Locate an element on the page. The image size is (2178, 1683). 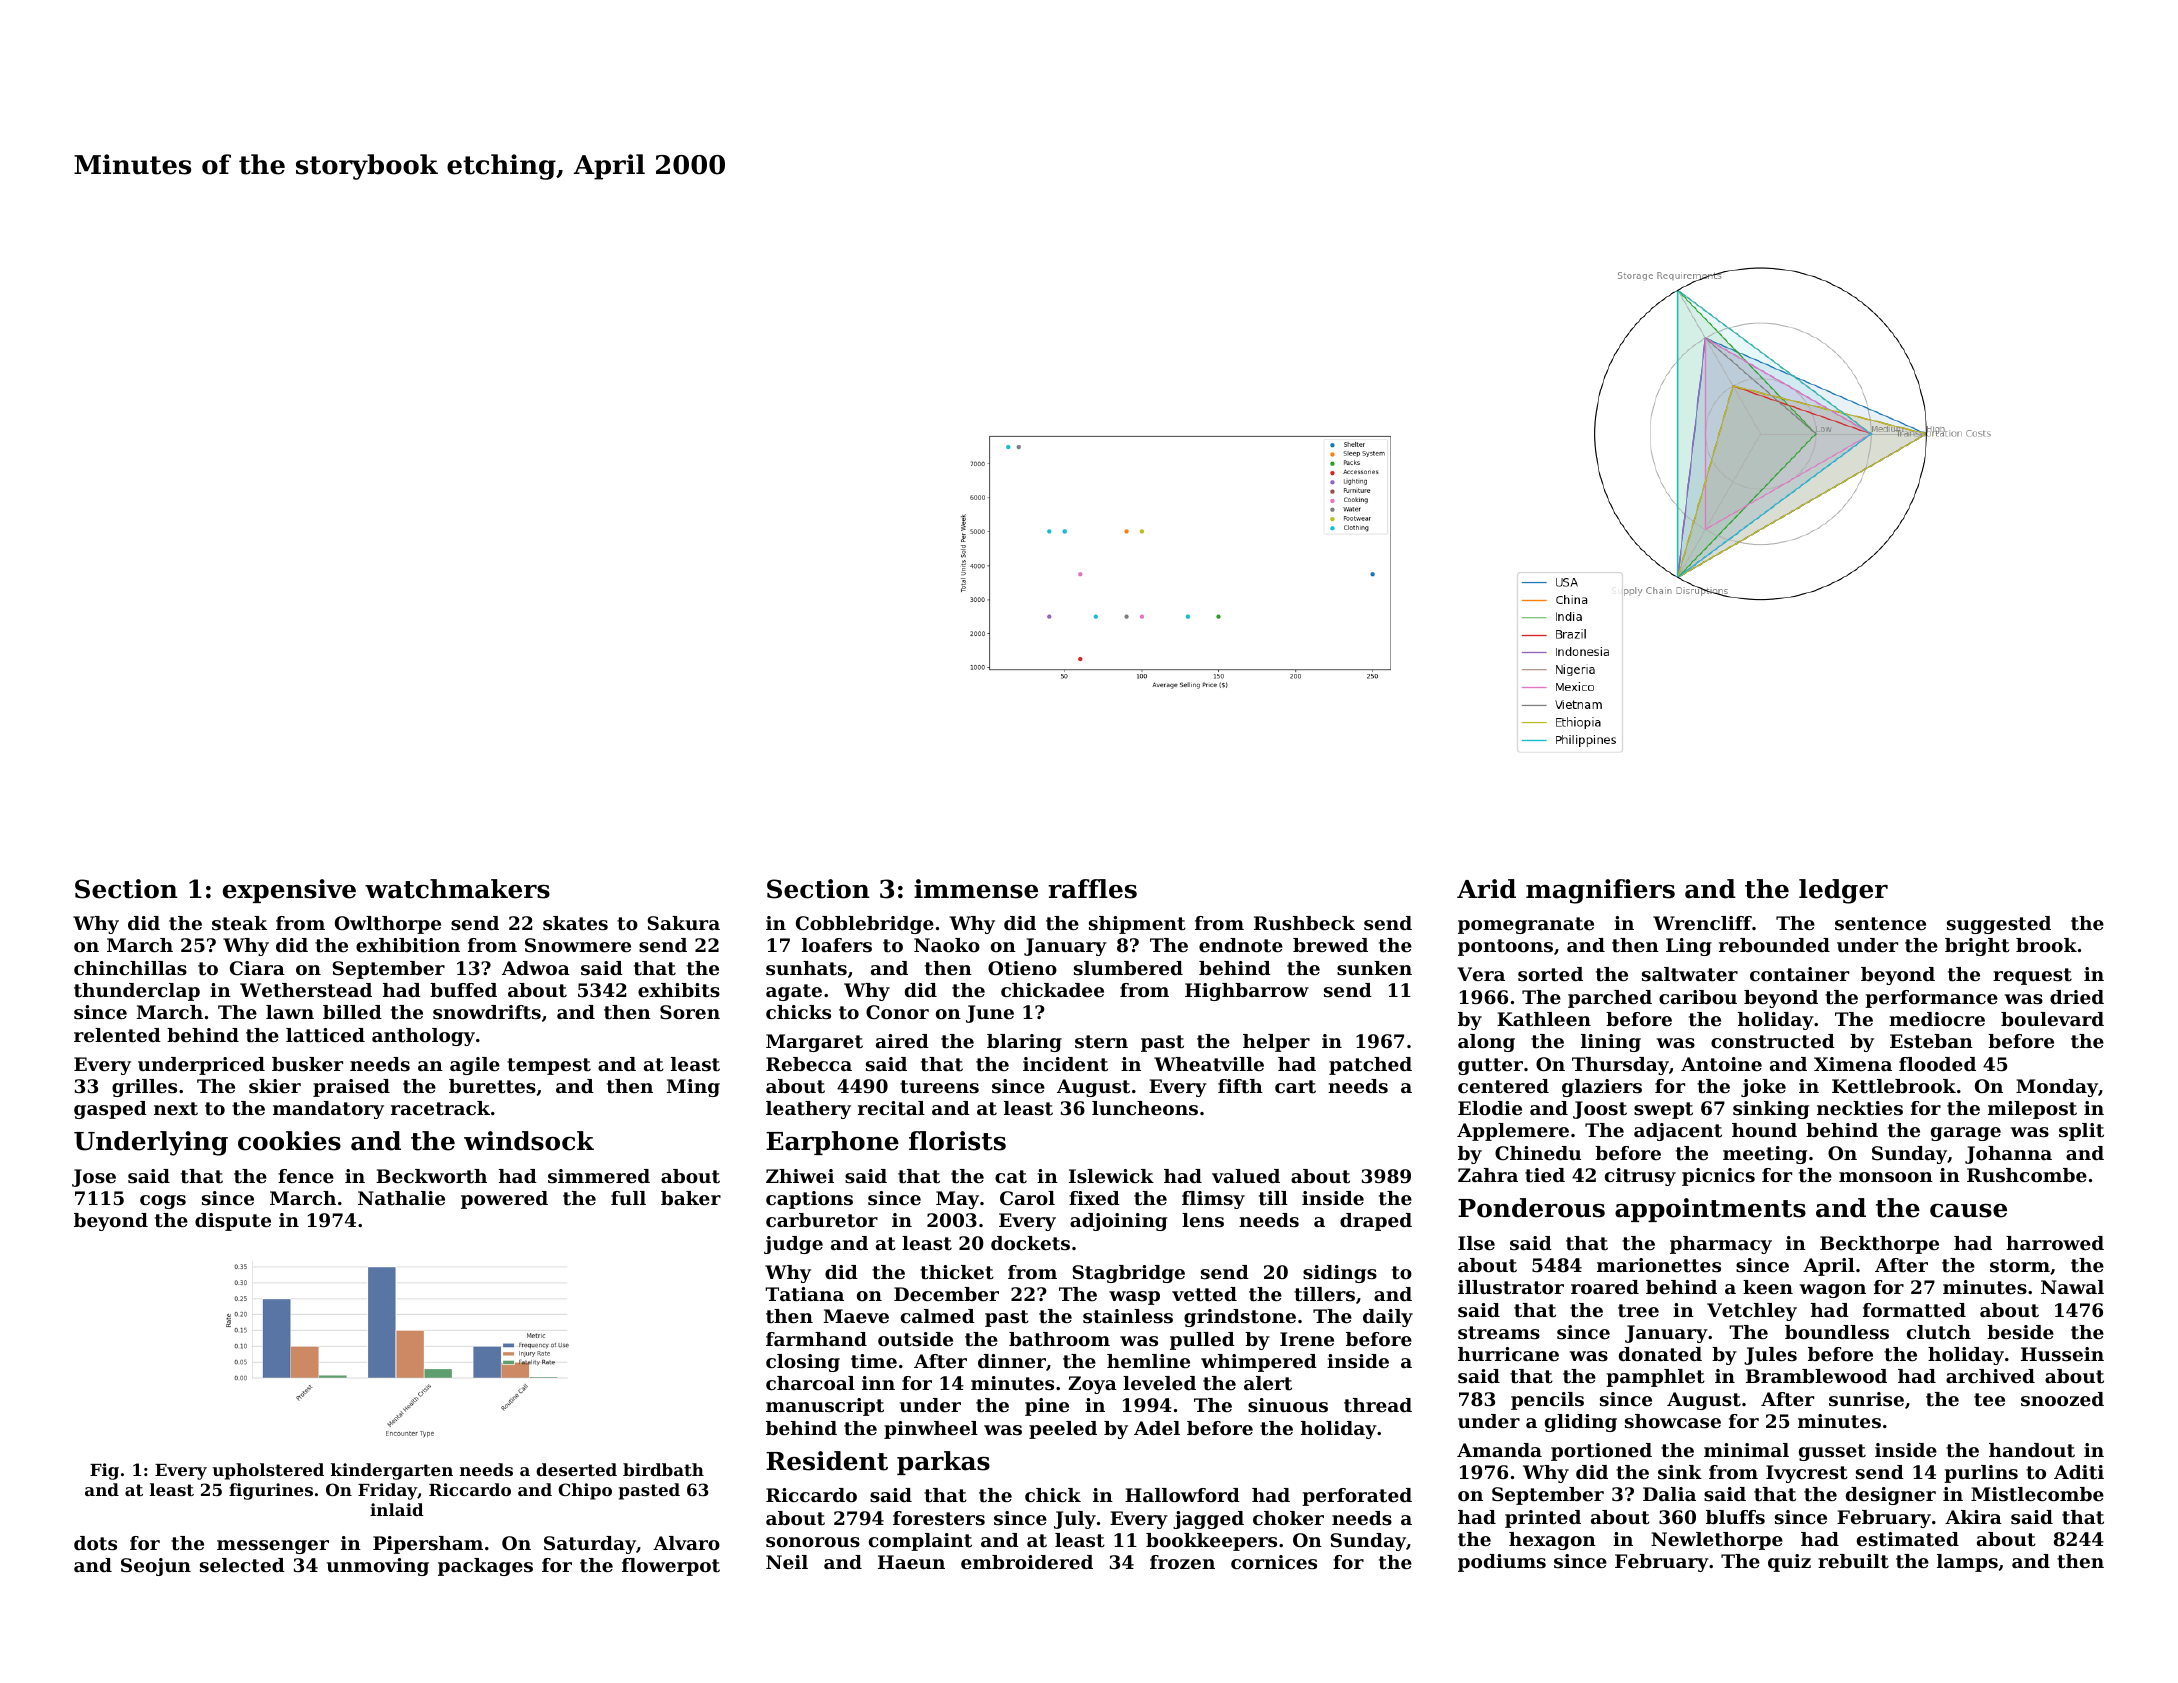
hemline is located at coordinates (1148, 1361).
